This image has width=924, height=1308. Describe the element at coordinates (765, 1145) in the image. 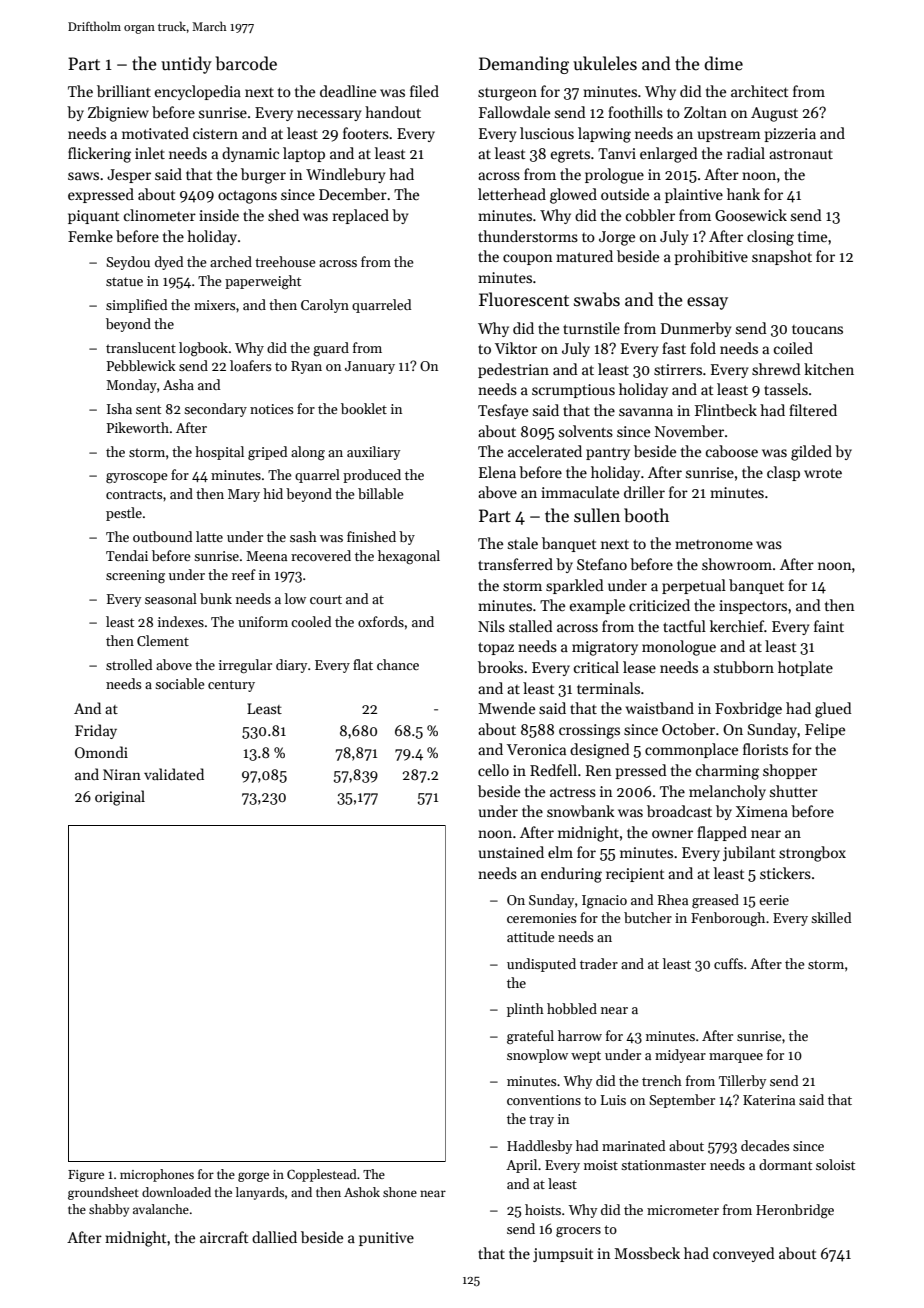

I see `decades` at that location.
